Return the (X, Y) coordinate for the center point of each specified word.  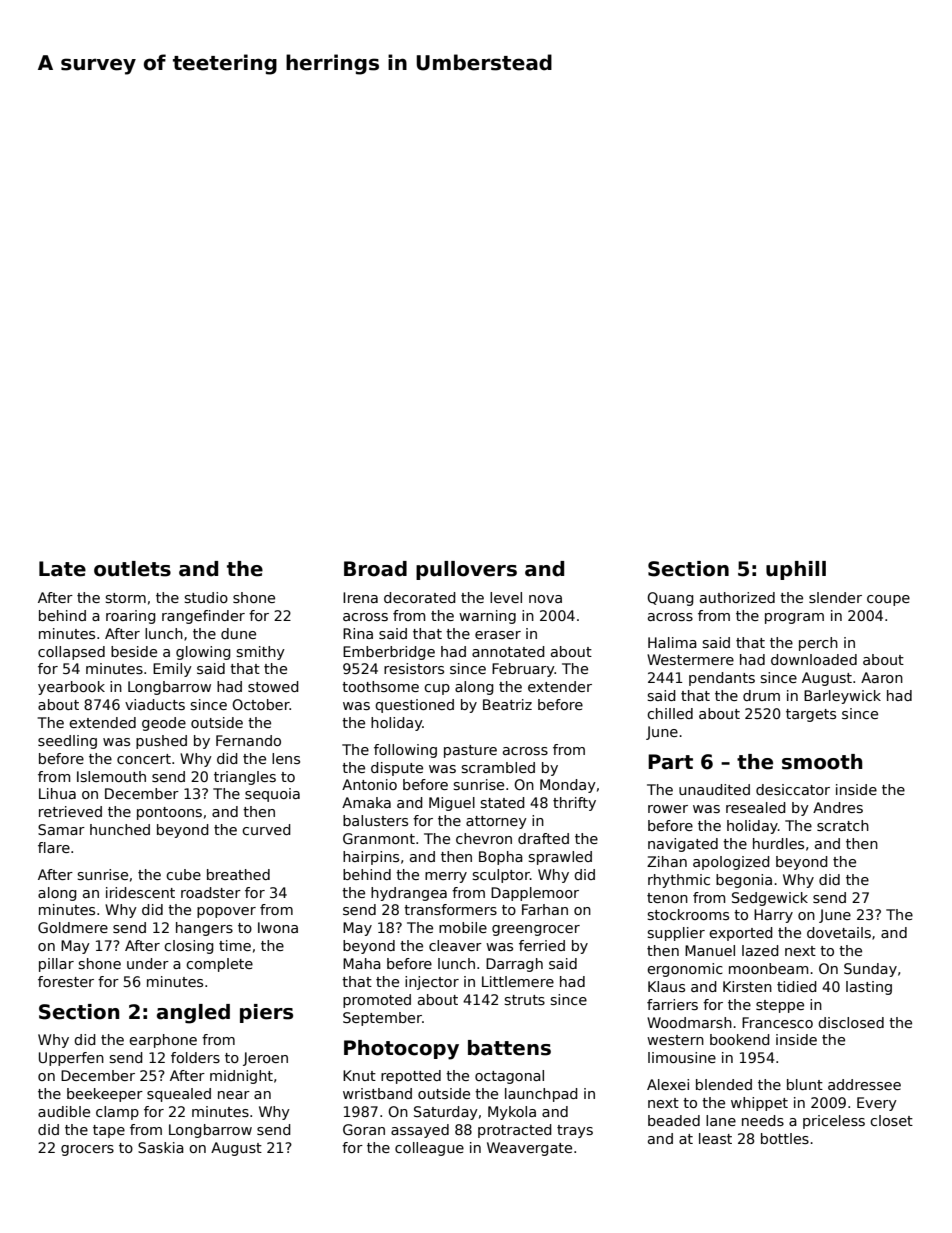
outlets (132, 569)
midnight (241, 1077)
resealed (756, 807)
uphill (796, 570)
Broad (375, 569)
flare (54, 847)
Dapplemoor (535, 894)
